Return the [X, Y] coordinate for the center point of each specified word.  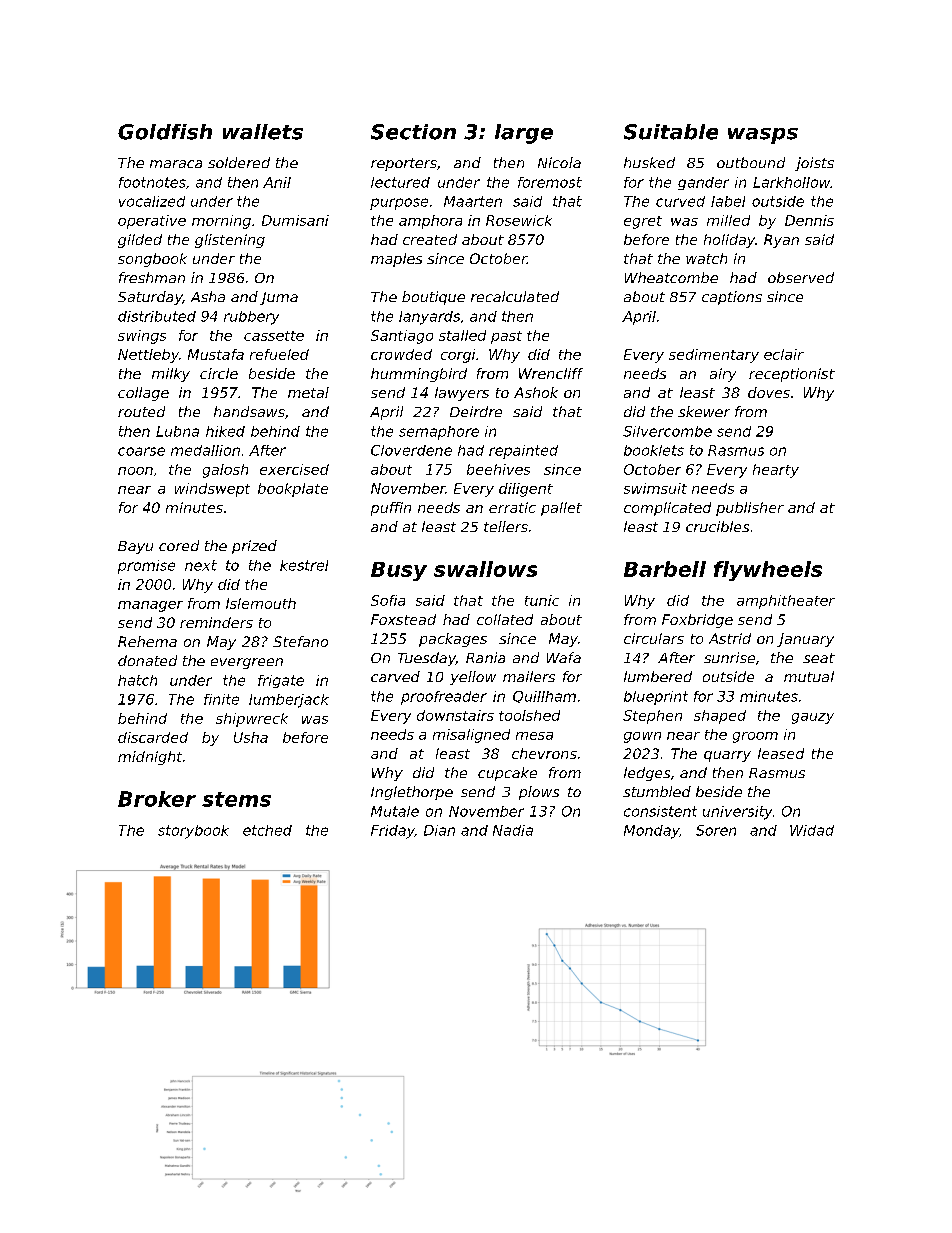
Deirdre [476, 411]
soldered [239, 162]
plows [539, 793]
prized [254, 547]
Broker [157, 799]
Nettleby [148, 356]
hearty [776, 471]
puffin [391, 509]
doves [769, 392]
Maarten [473, 201]
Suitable [671, 132]
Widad [812, 830]
